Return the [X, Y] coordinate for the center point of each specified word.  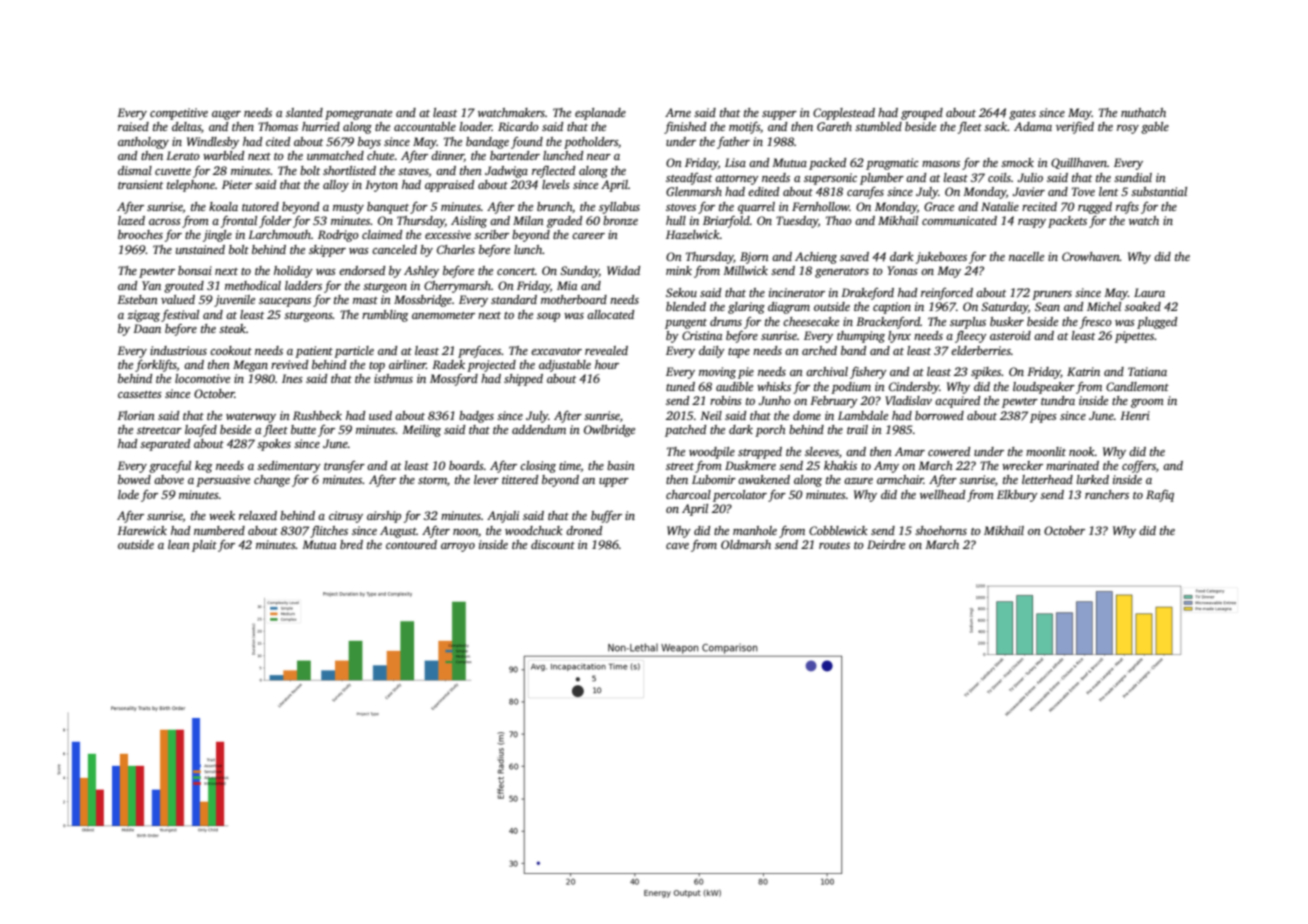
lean [179, 544]
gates [1022, 115]
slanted [304, 112]
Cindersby [914, 388]
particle [354, 352]
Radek [448, 364]
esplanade [600, 114]
